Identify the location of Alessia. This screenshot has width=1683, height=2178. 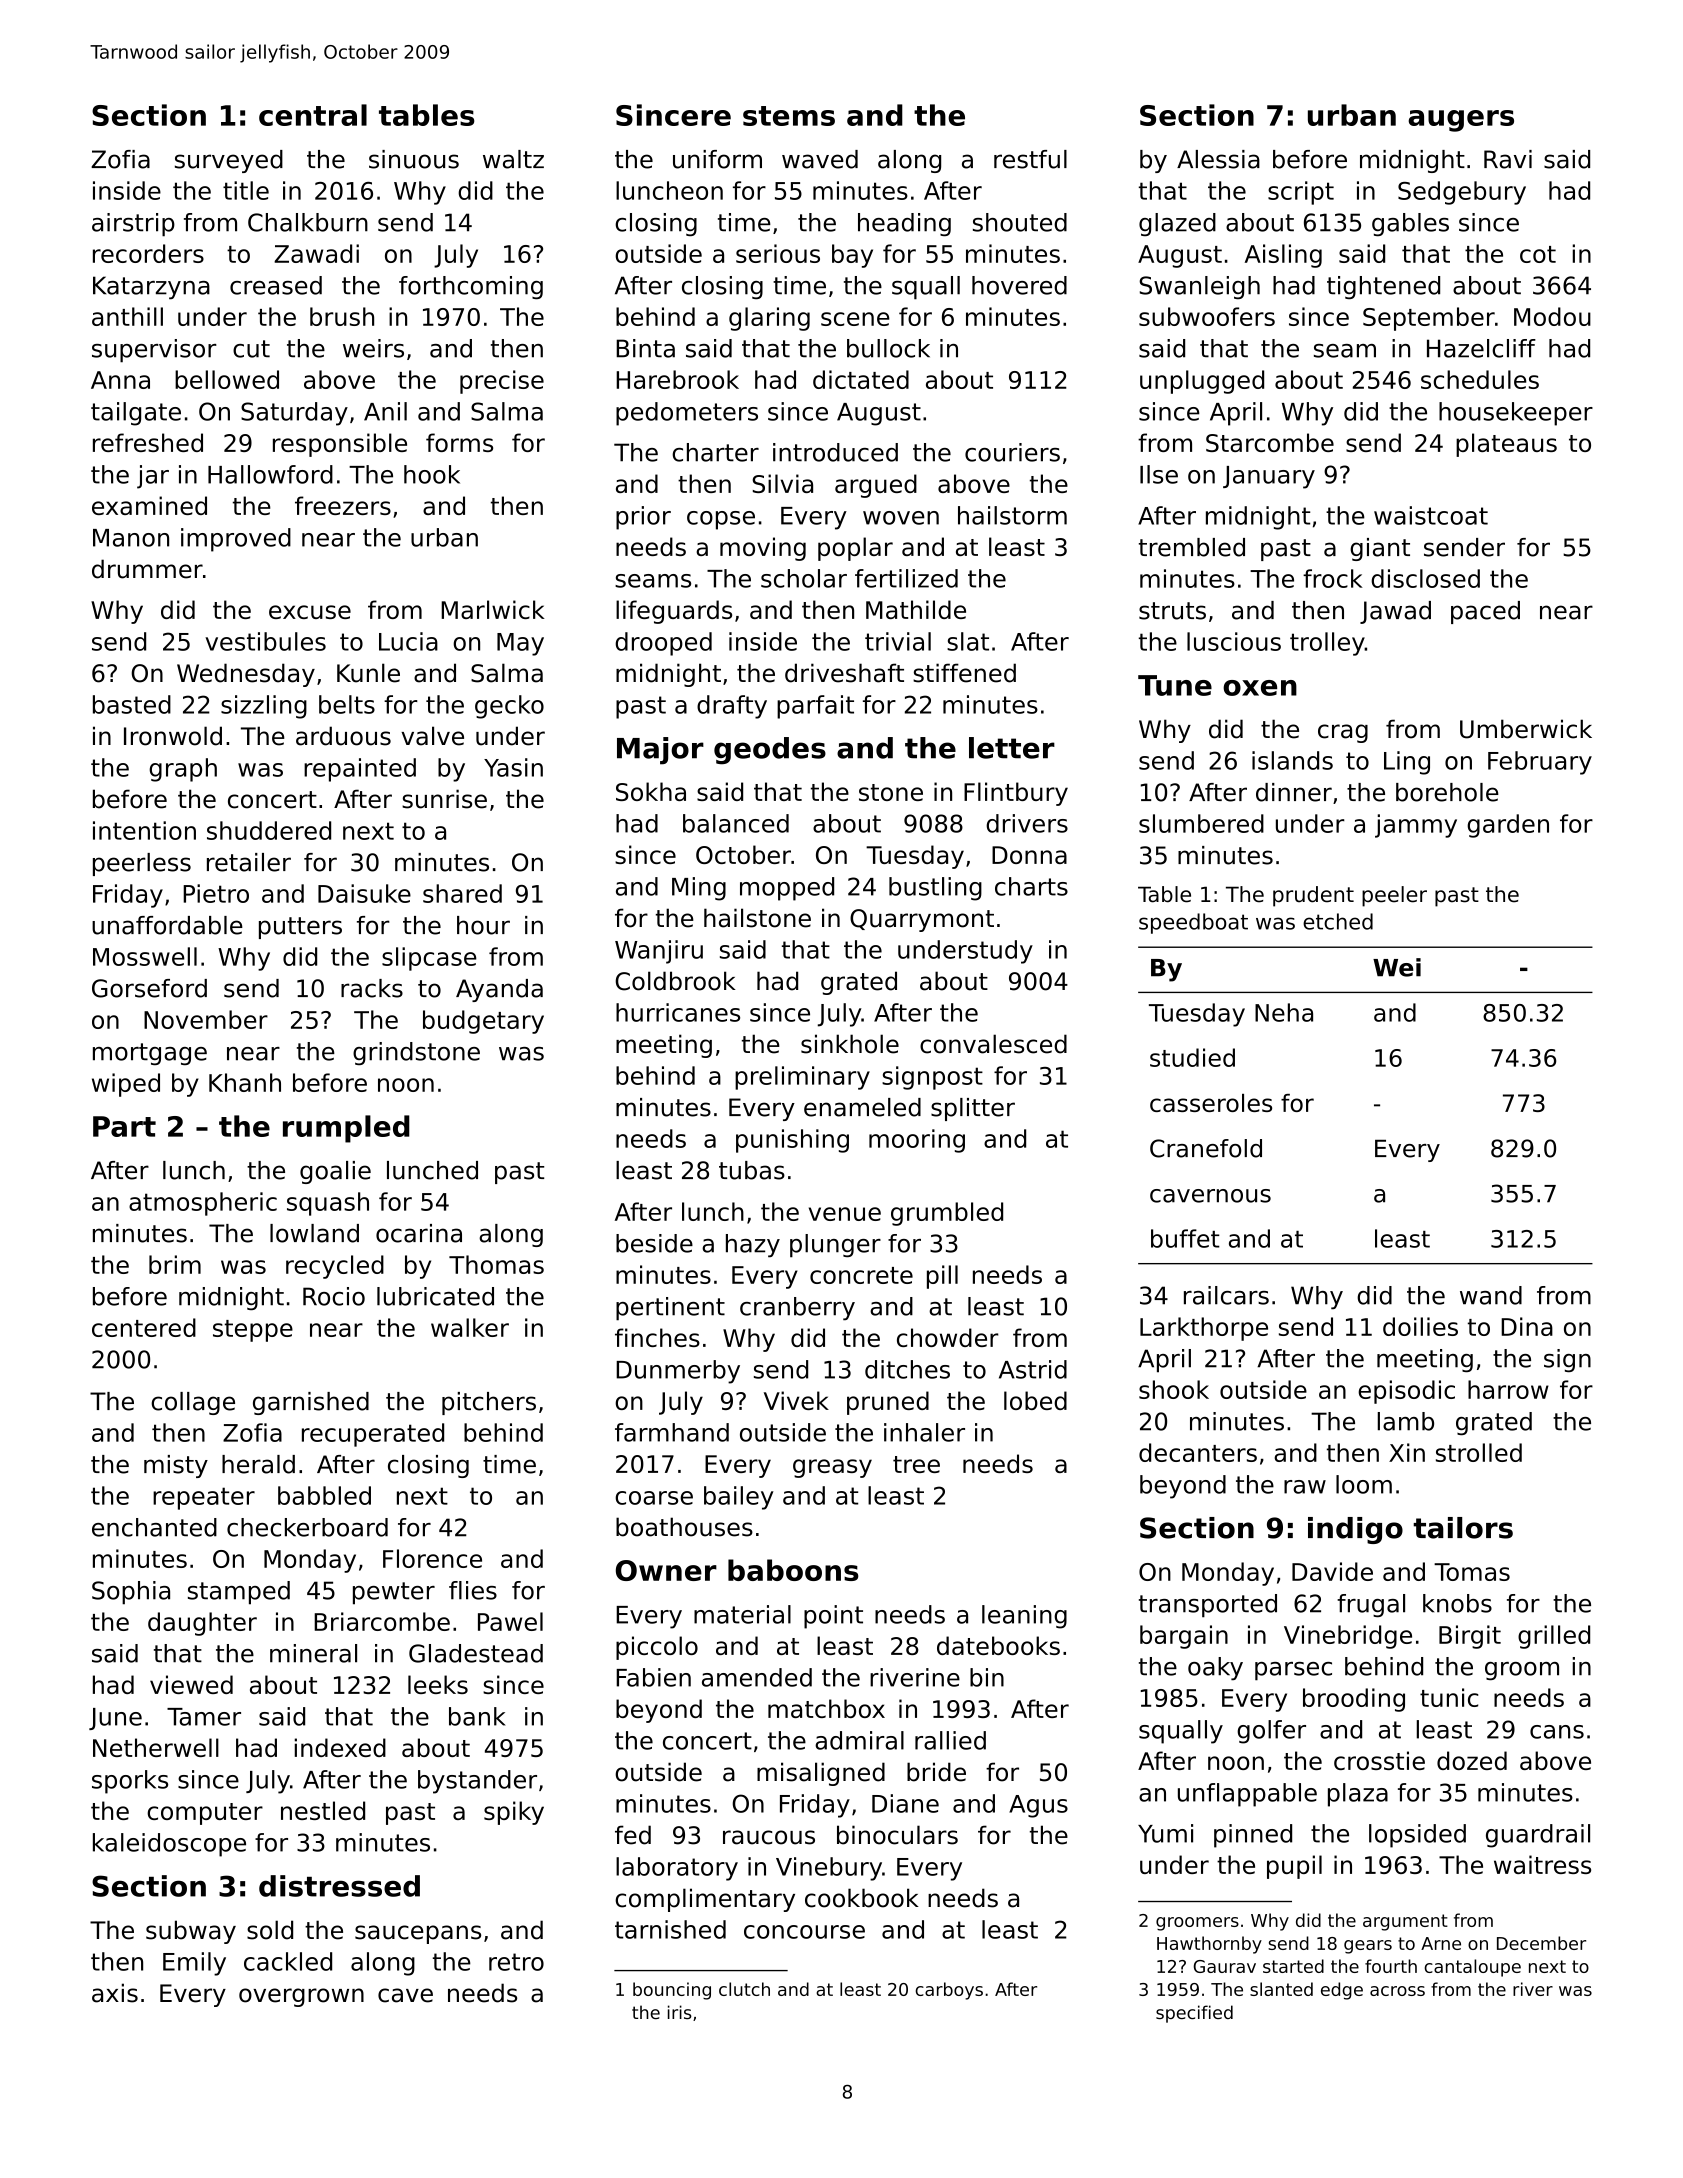
(1218, 159).
